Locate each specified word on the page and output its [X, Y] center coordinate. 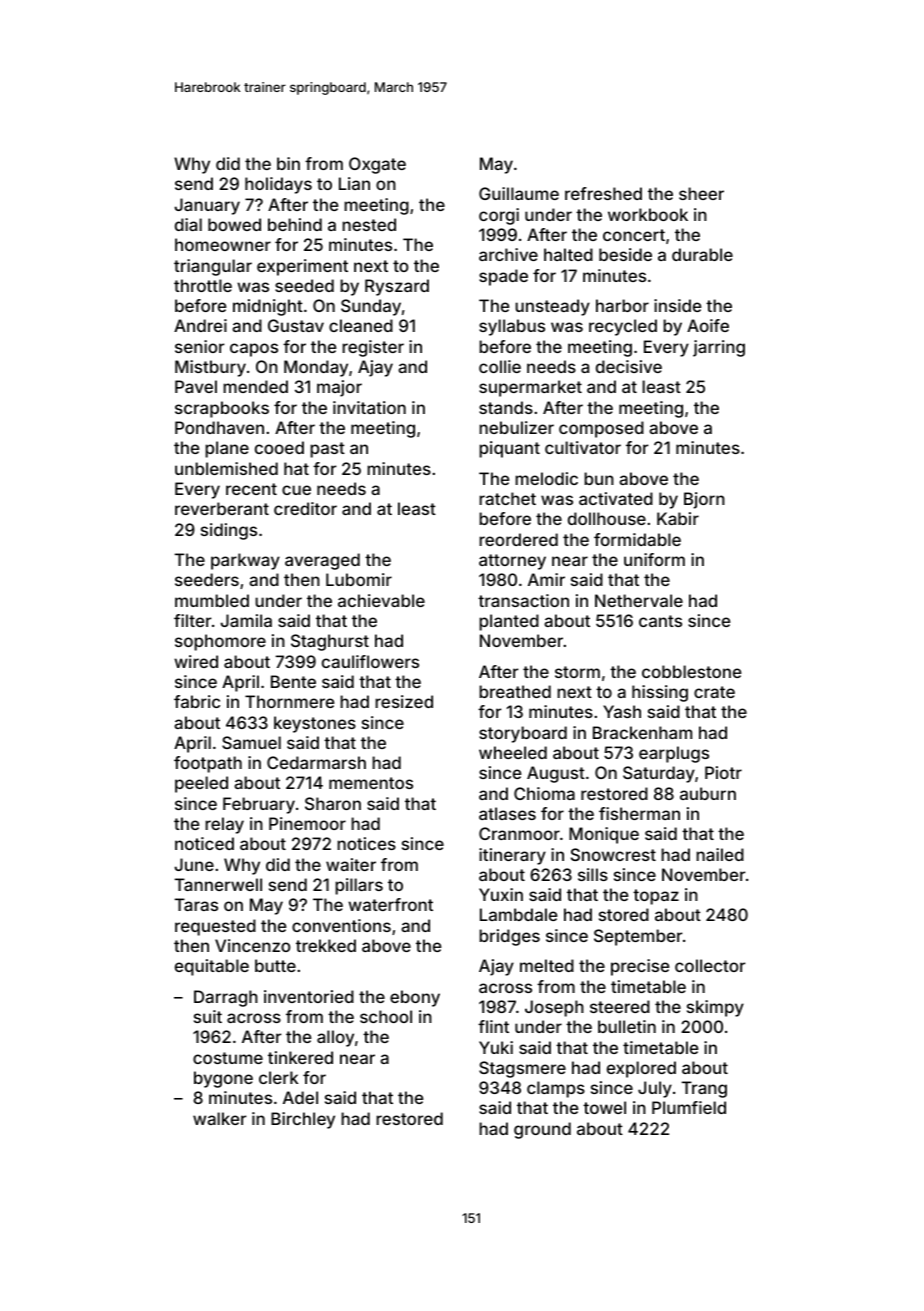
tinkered [300, 1057]
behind [295, 224]
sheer [701, 193]
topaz [656, 897]
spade [503, 277]
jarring [719, 348]
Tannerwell [218, 884]
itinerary [512, 856]
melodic [546, 478]
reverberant [222, 508]
